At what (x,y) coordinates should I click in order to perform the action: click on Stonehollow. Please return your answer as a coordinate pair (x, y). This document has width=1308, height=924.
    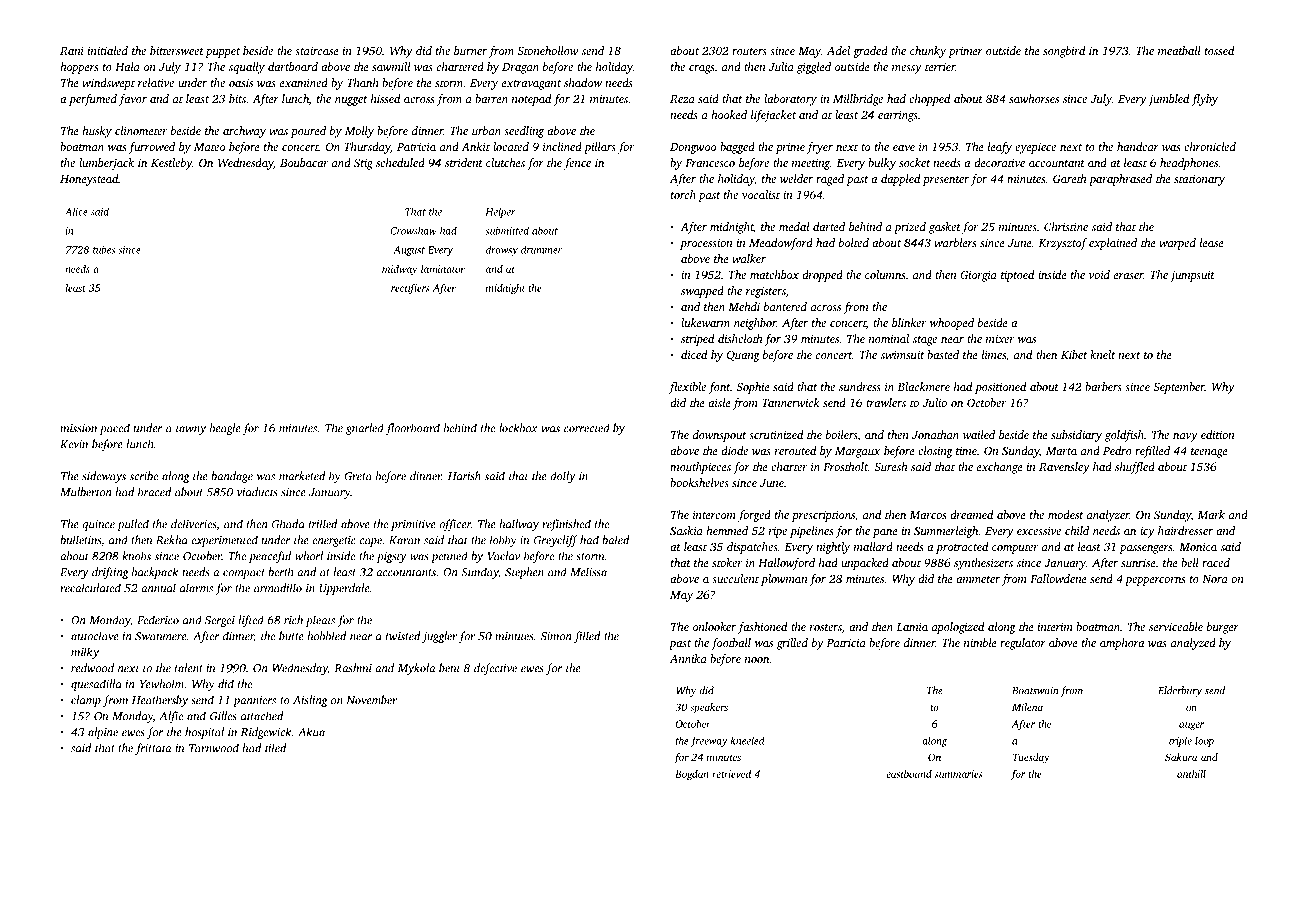
    Looking at the image, I should click on (547, 50).
